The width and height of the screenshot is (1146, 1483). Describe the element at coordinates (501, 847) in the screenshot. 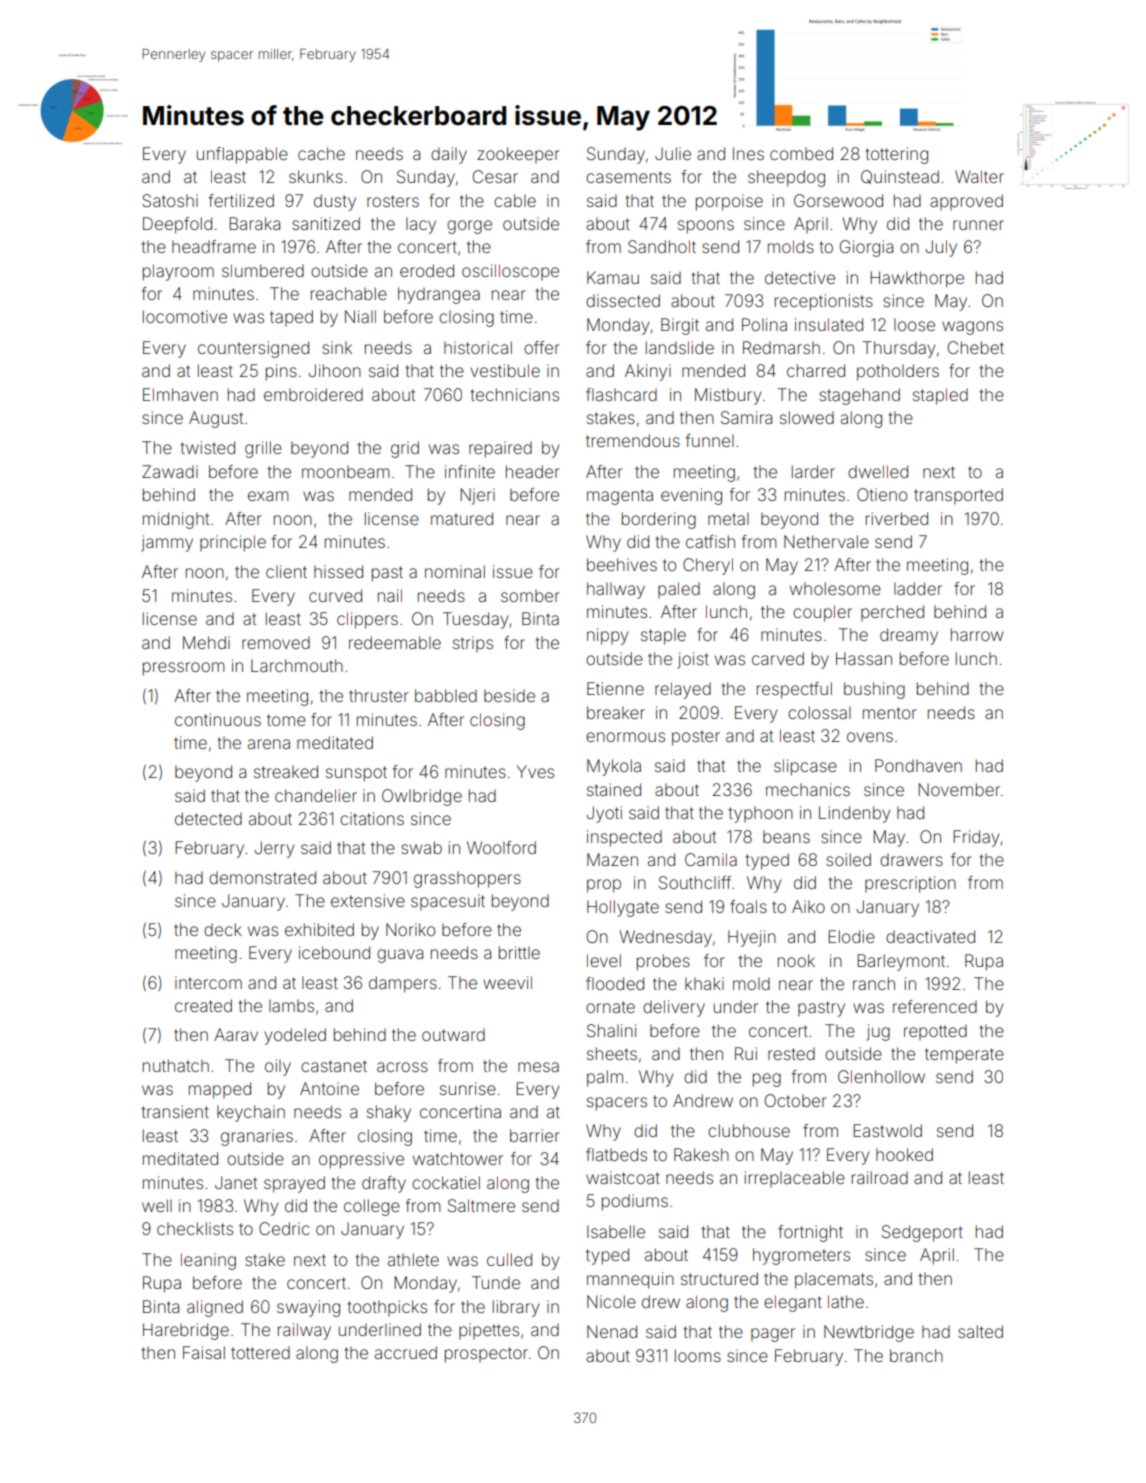

I see `Woolford` at that location.
